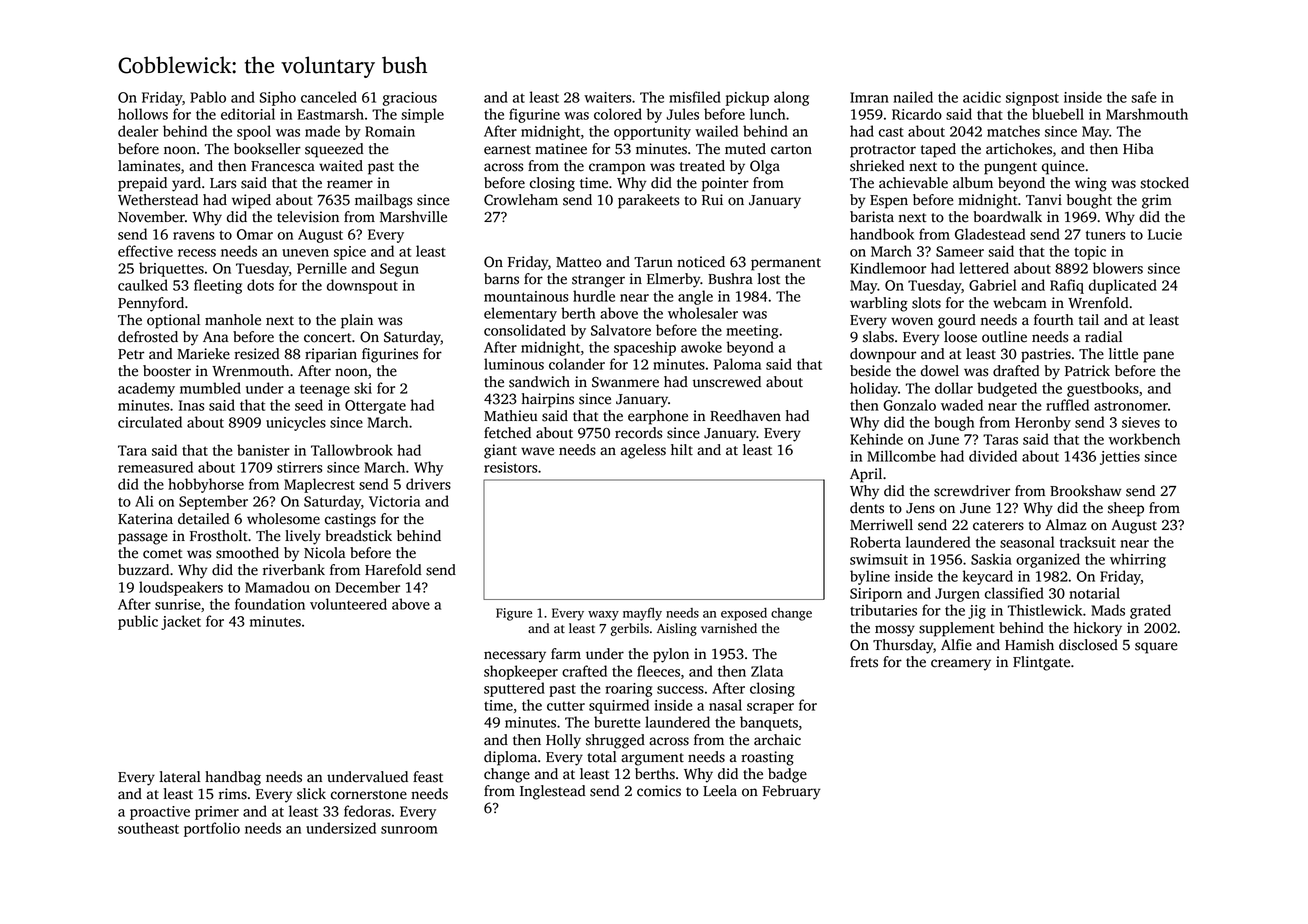 This screenshot has height=924, width=1308. I want to click on acidic, so click(982, 97).
